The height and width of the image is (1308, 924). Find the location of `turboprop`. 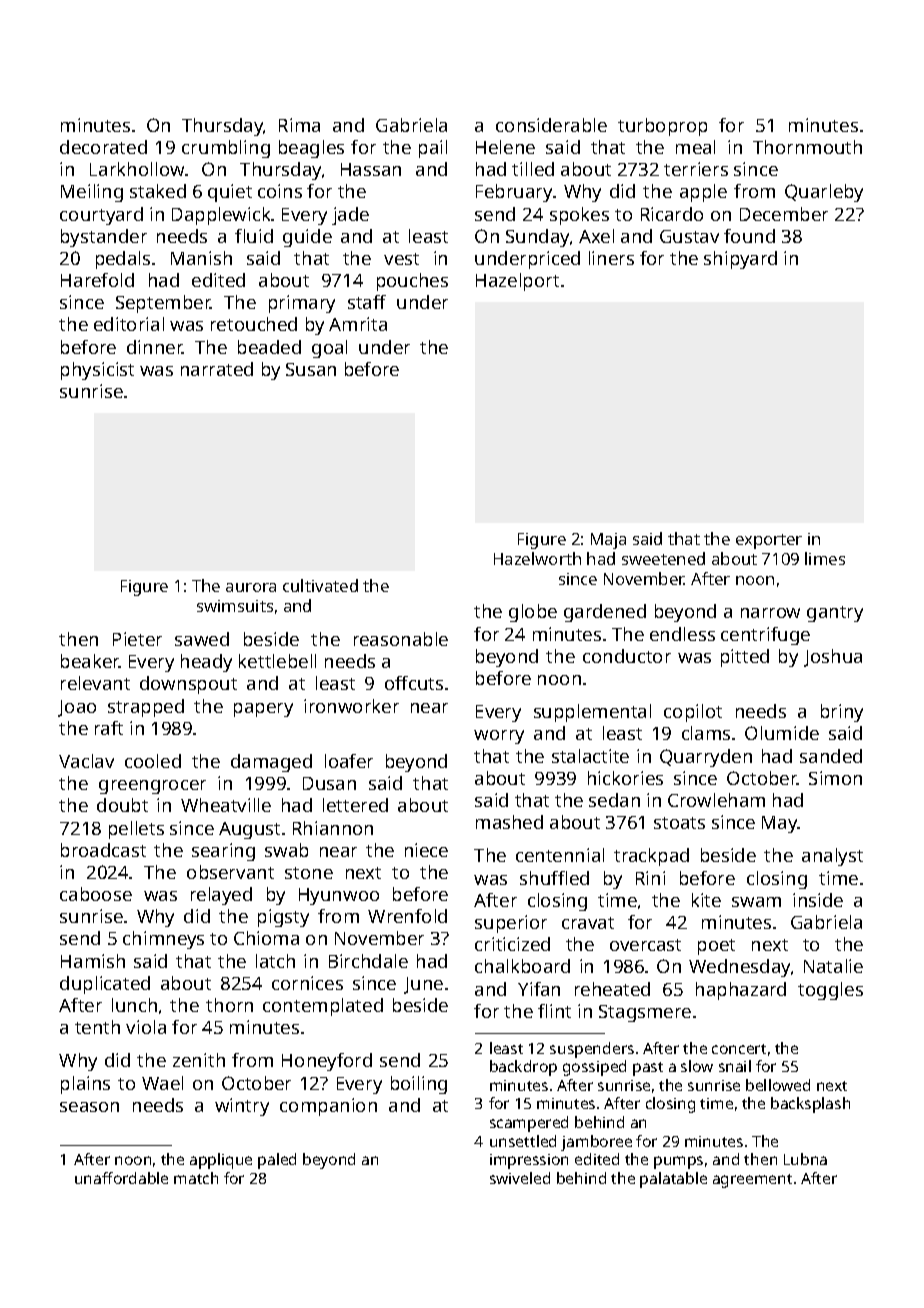

turboprop is located at coordinates (662, 127).
